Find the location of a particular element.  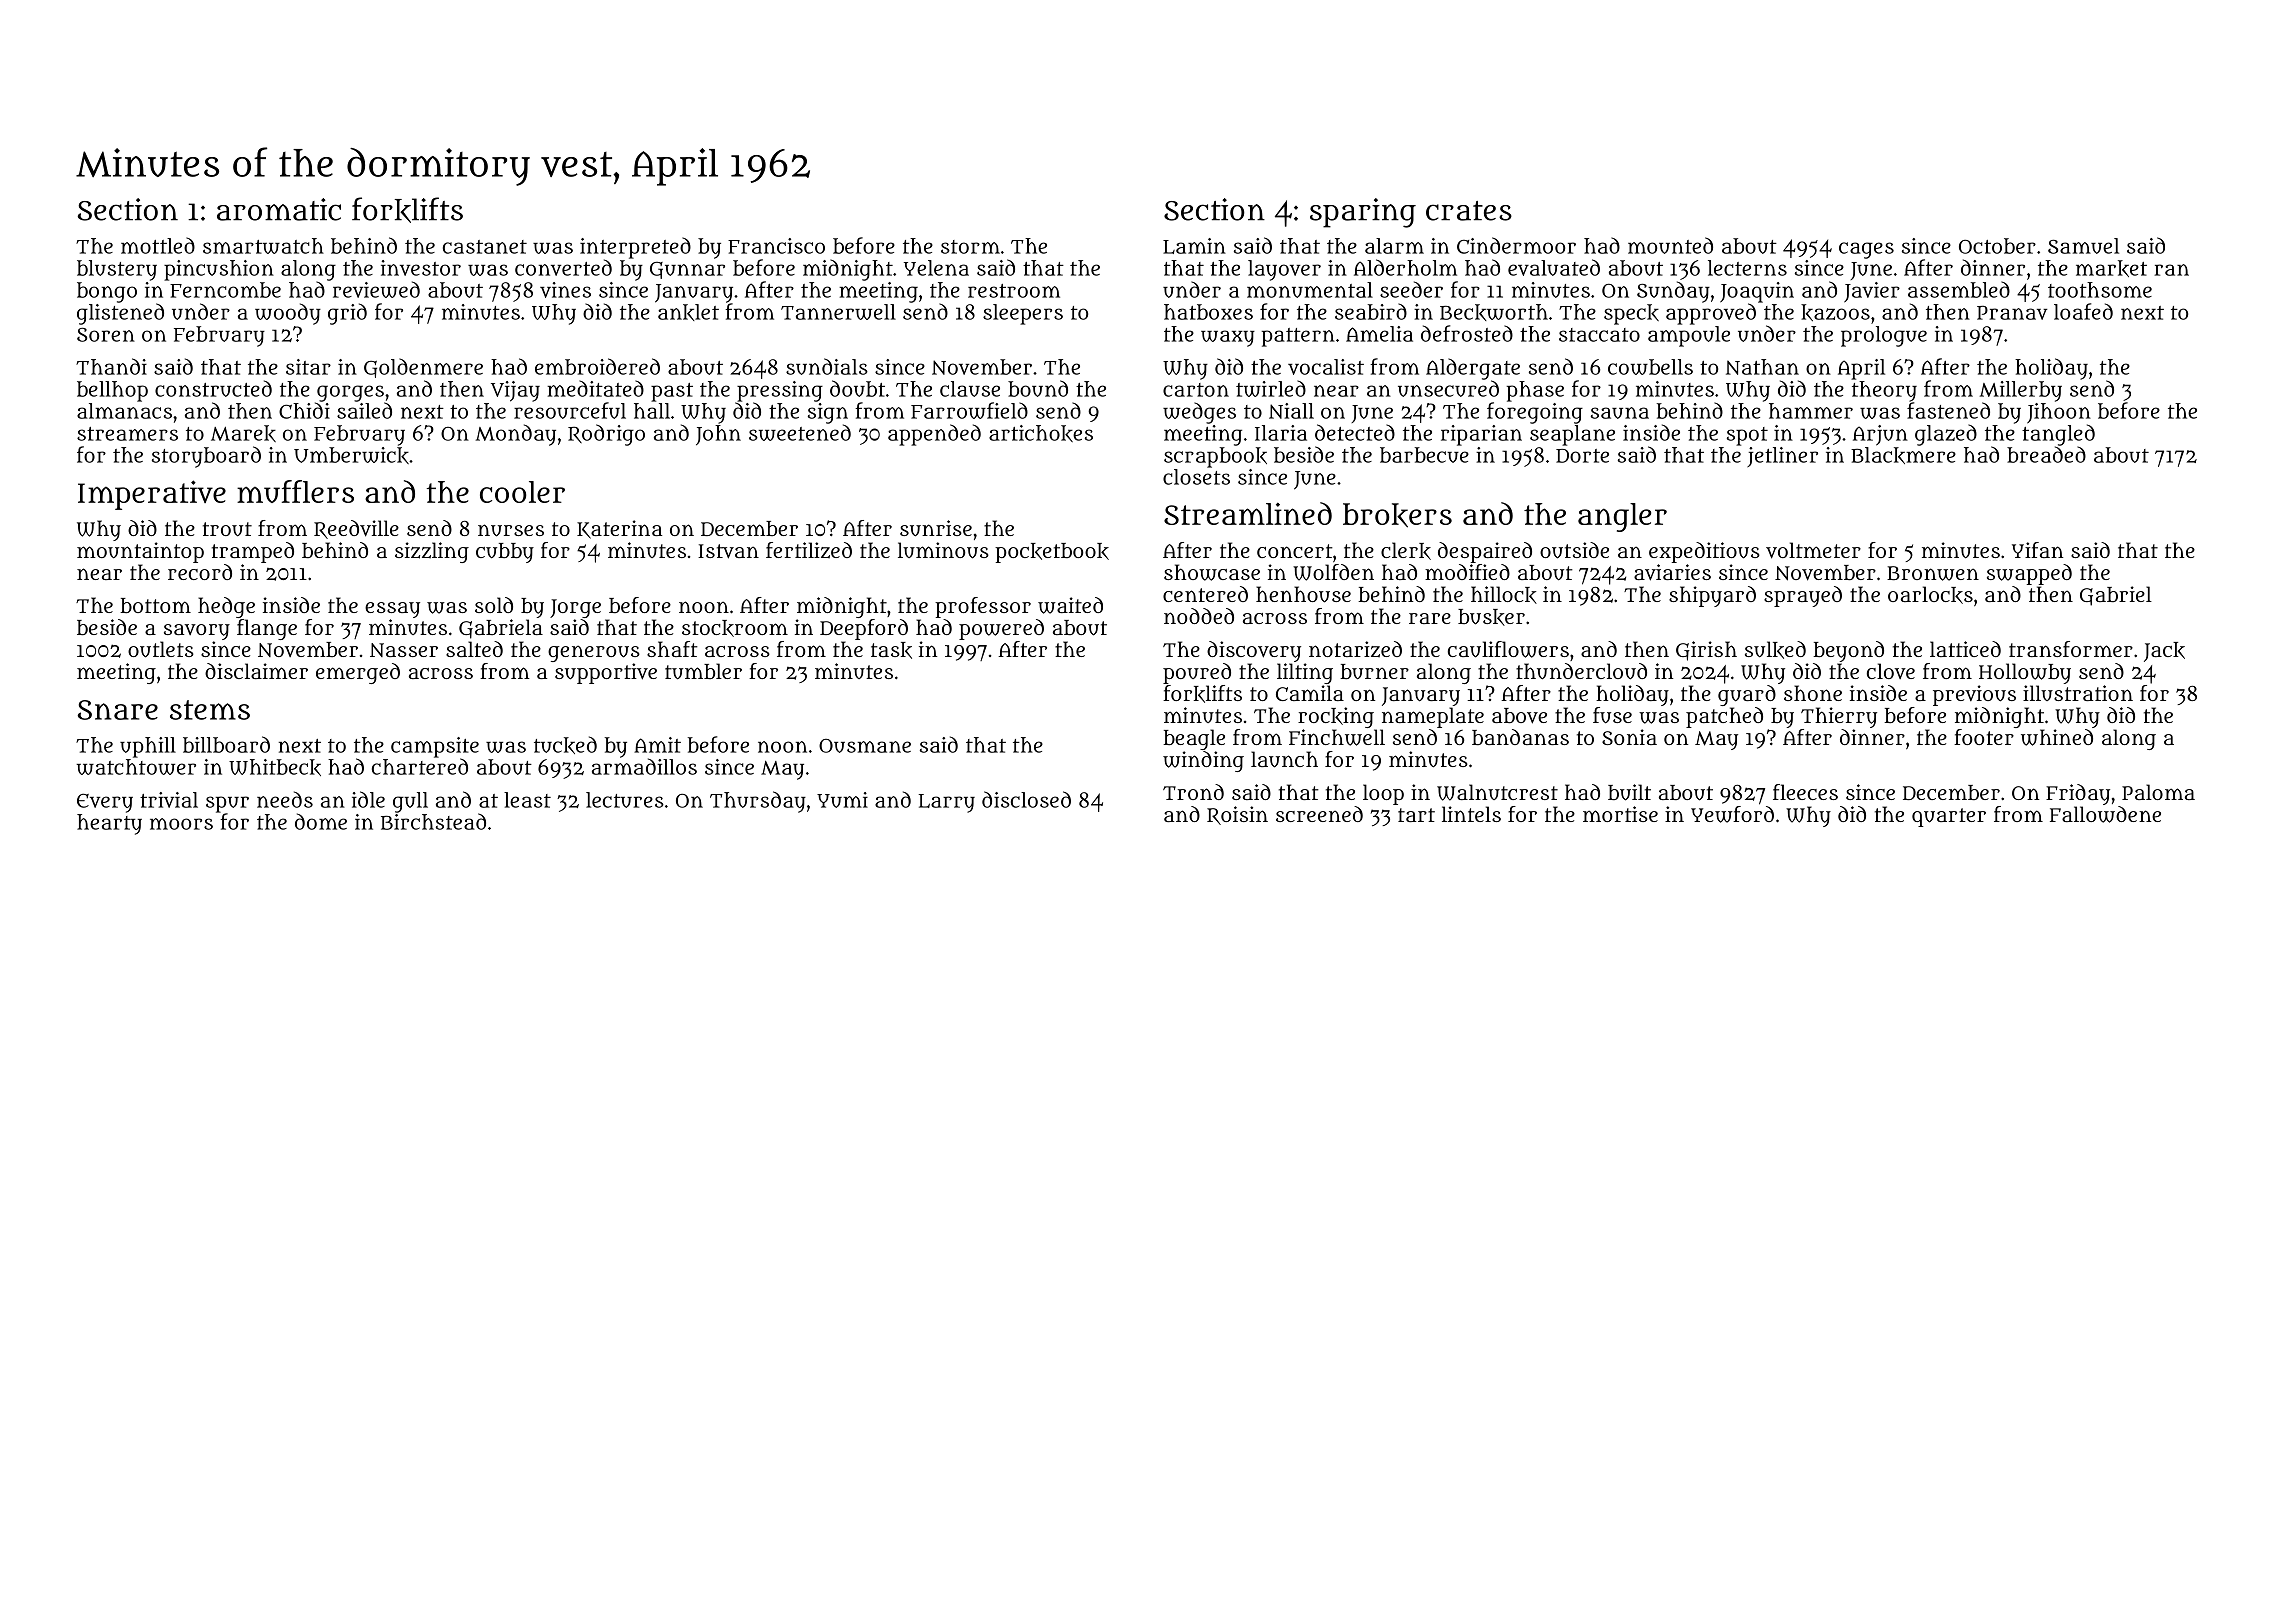

Sonia is located at coordinates (1629, 737).
